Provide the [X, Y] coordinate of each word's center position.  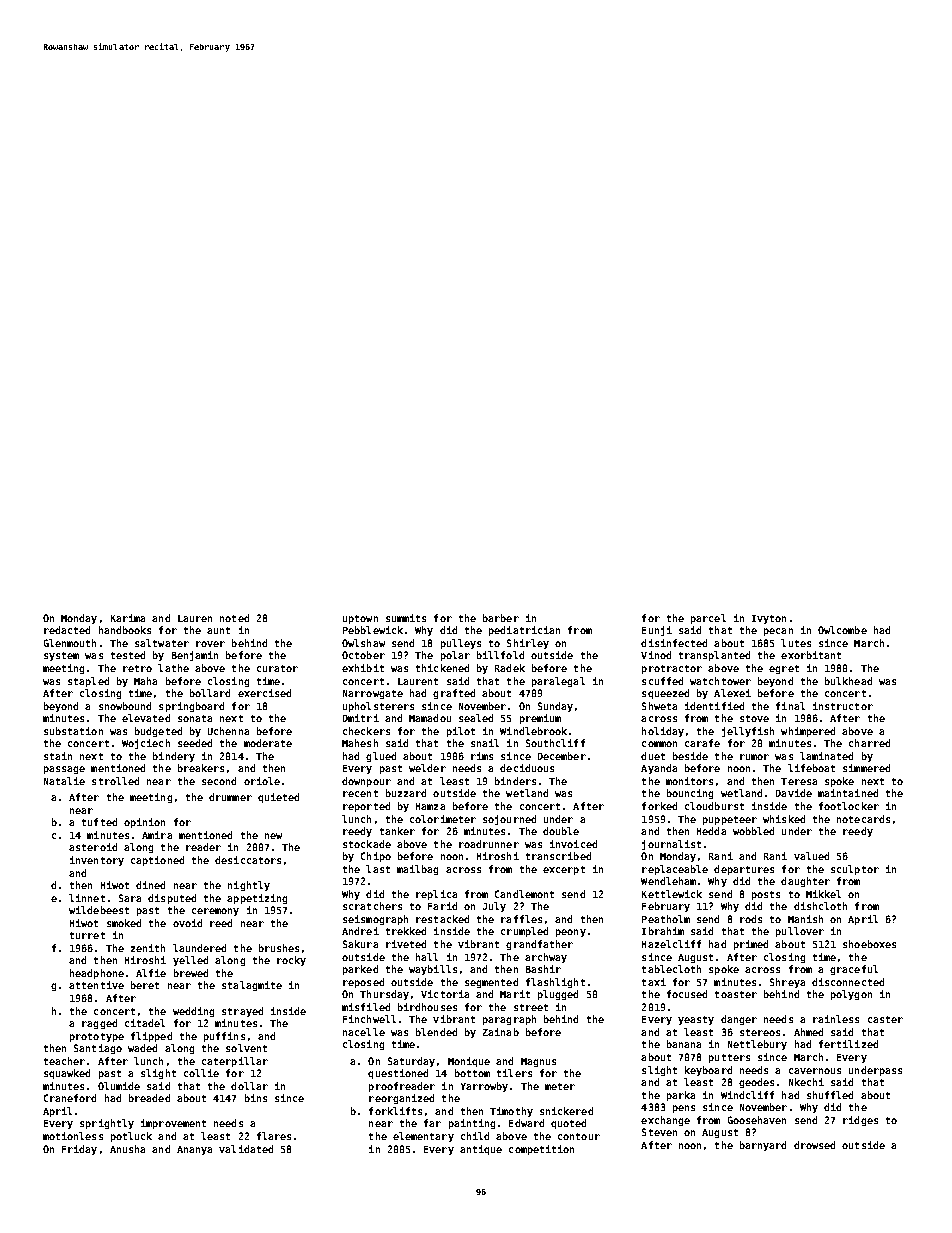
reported [366, 807]
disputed [172, 899]
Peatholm [666, 919]
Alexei [732, 693]
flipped [151, 1037]
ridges [860, 1121]
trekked [406, 931]
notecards [863, 819]
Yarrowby [484, 1087]
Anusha [127, 1149]
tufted [99, 822]
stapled [88, 682]
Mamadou [430, 718]
